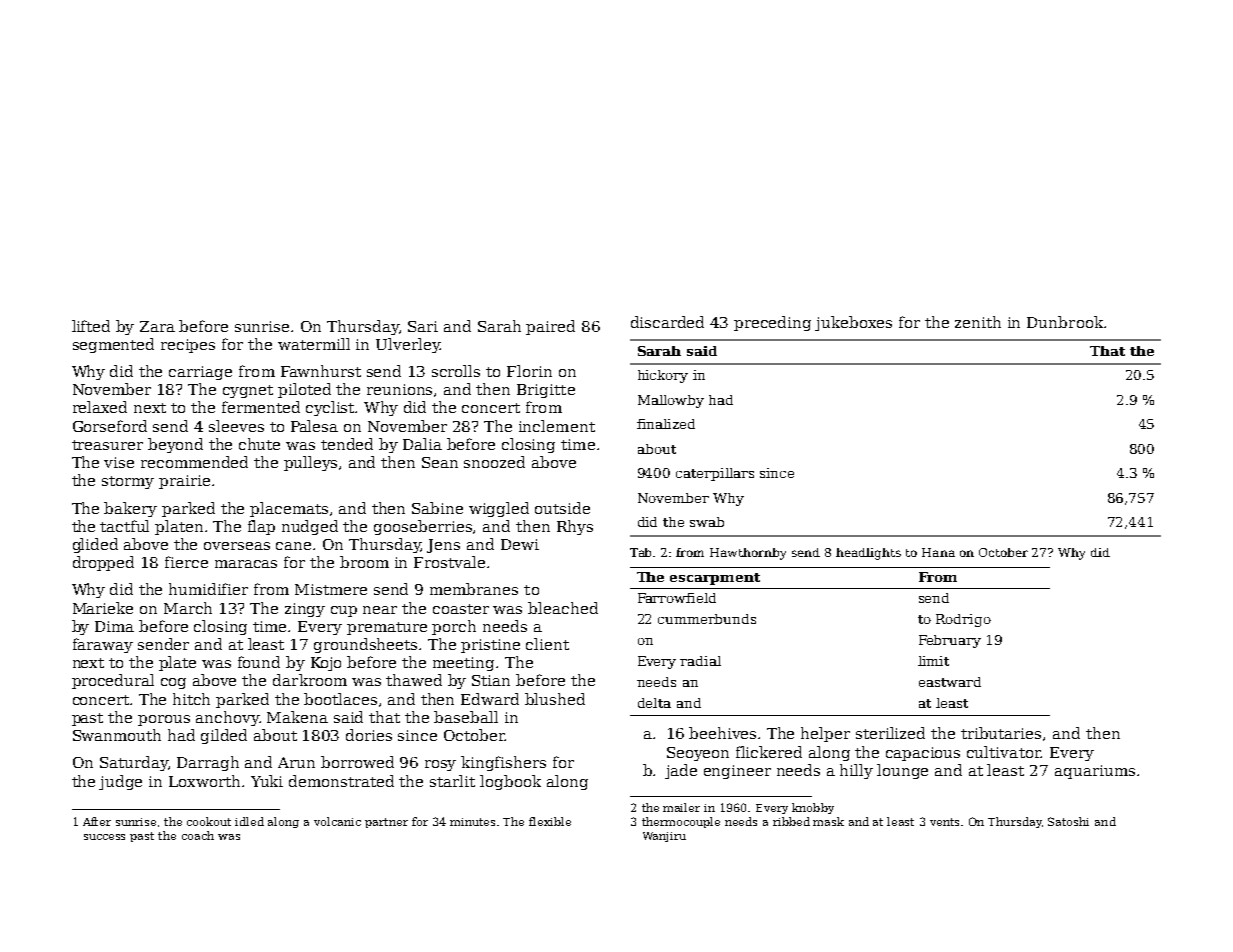 Image resolution: width=1233 pixels, height=952 pixels. Describe the element at coordinates (91, 326) in the image. I see `lifted` at that location.
